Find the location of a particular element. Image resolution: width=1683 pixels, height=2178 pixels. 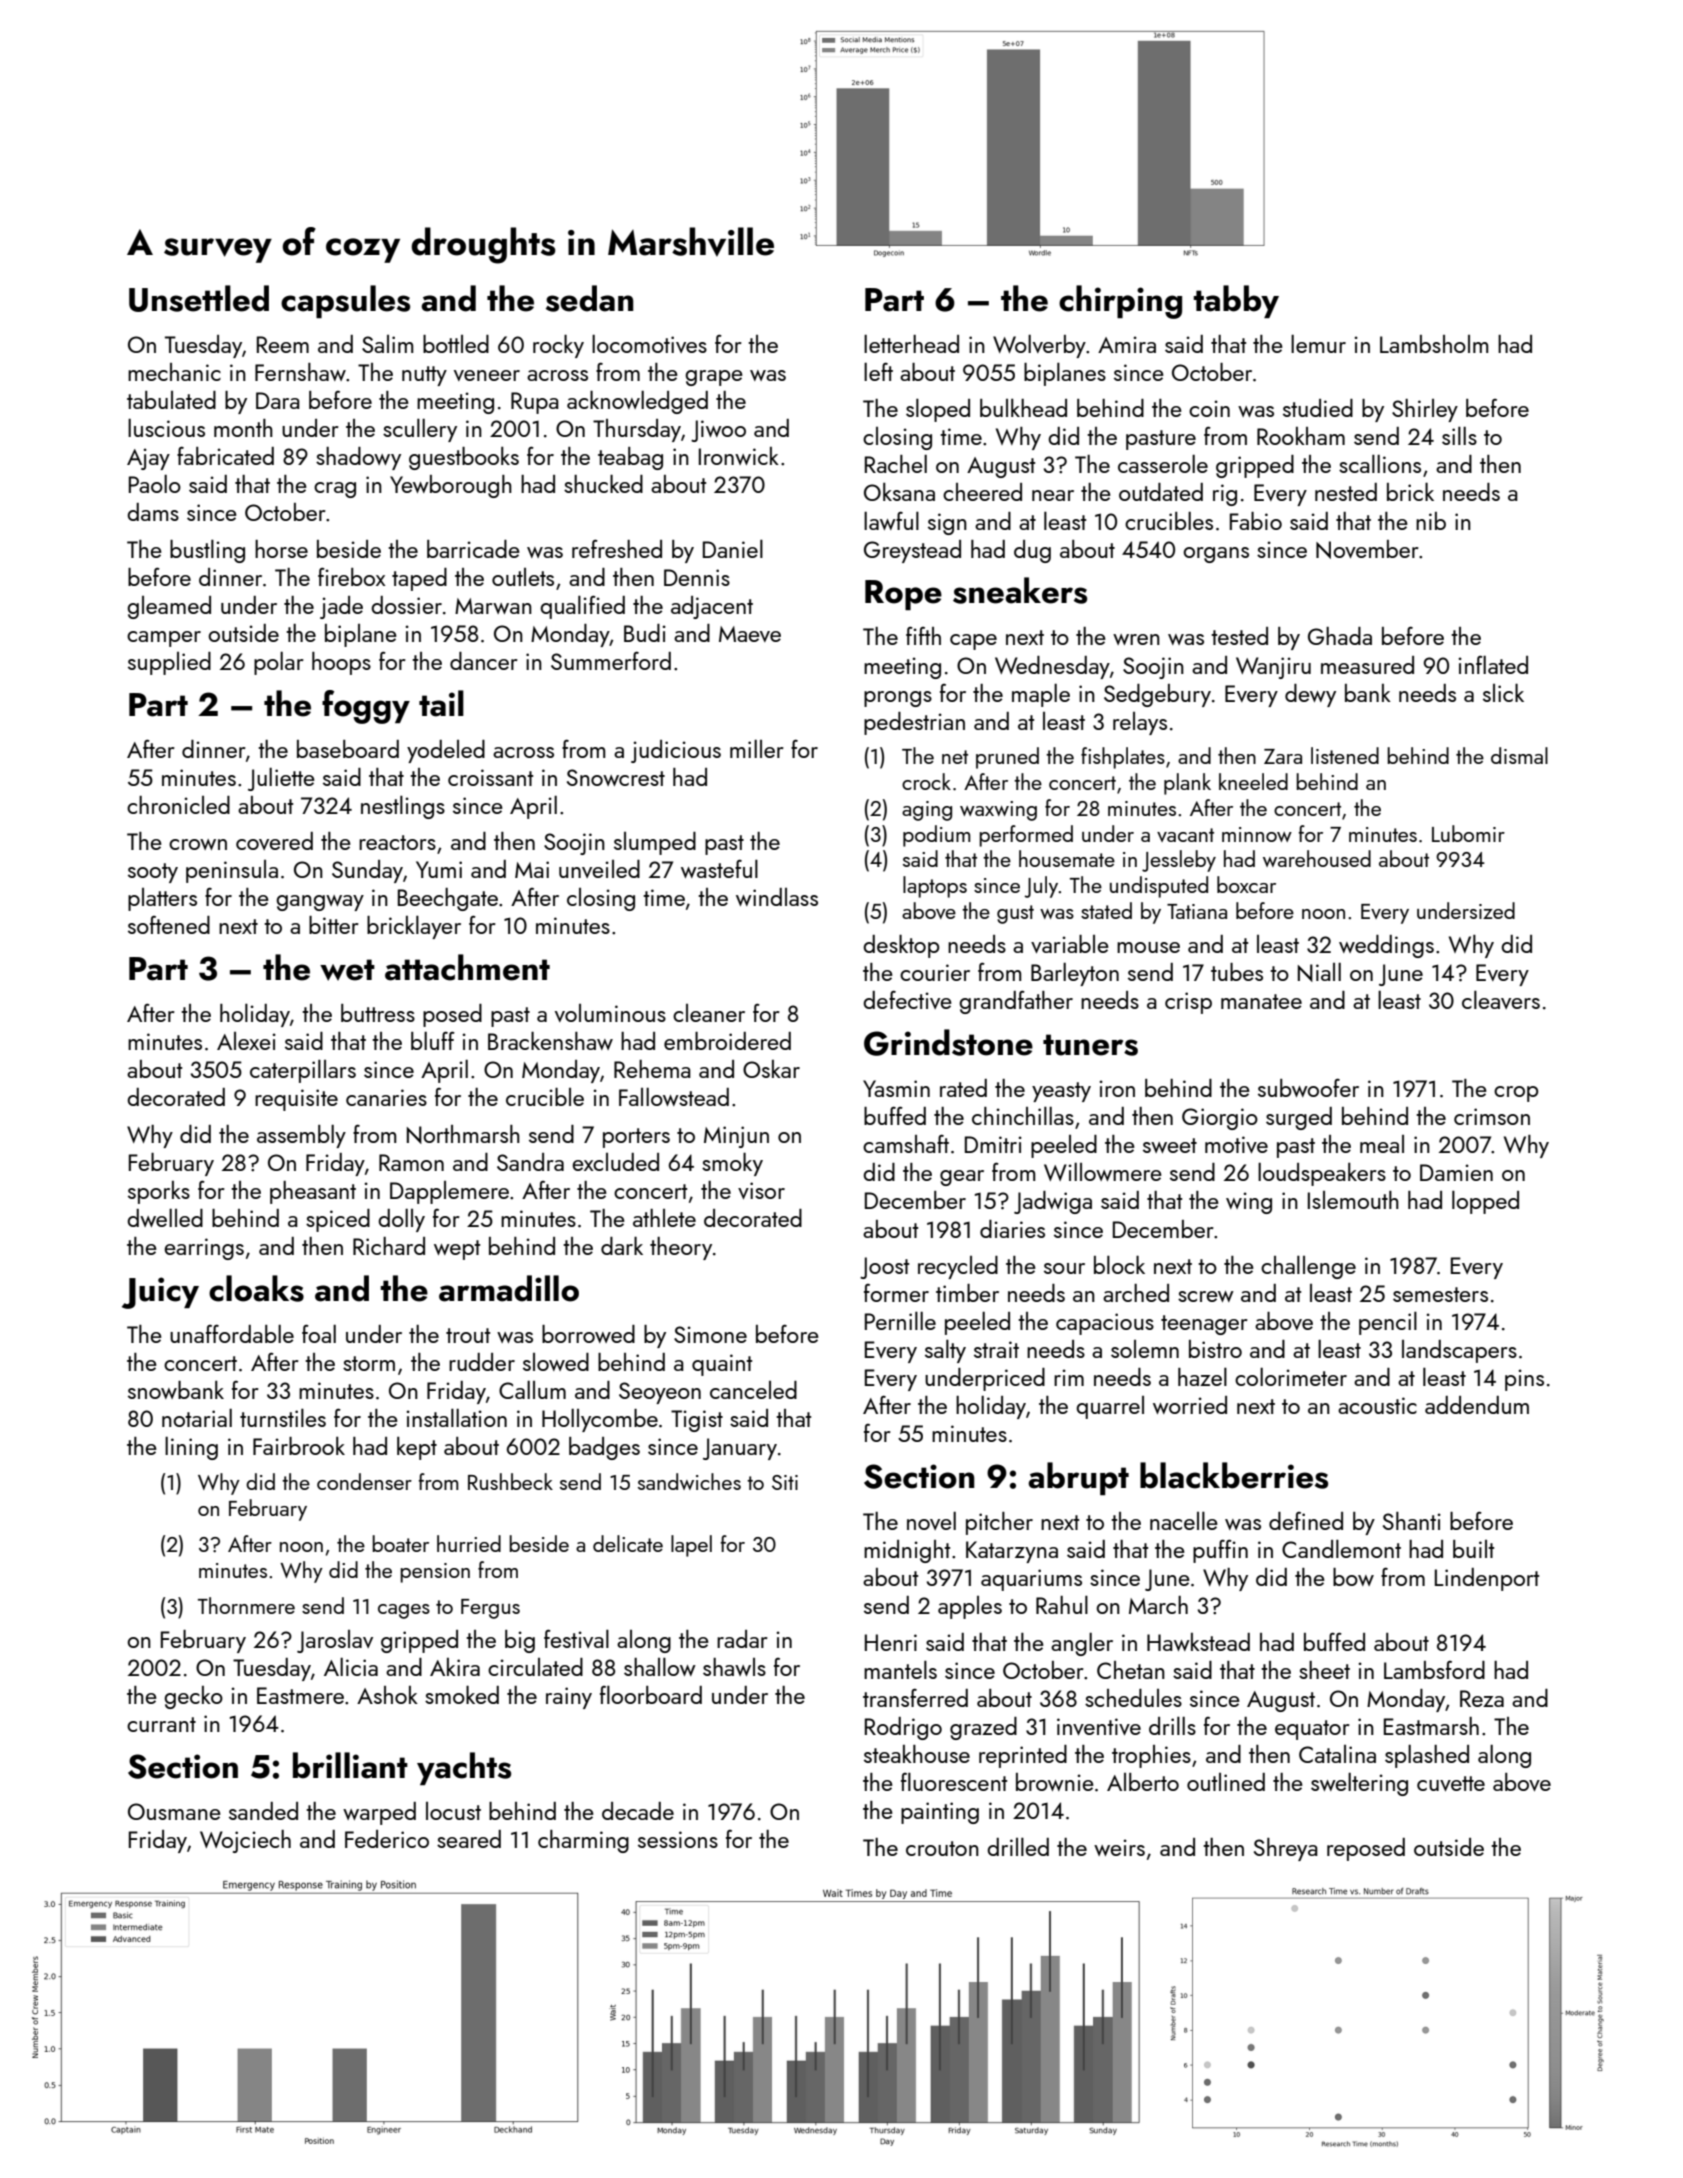

sessions is located at coordinates (678, 1839).
